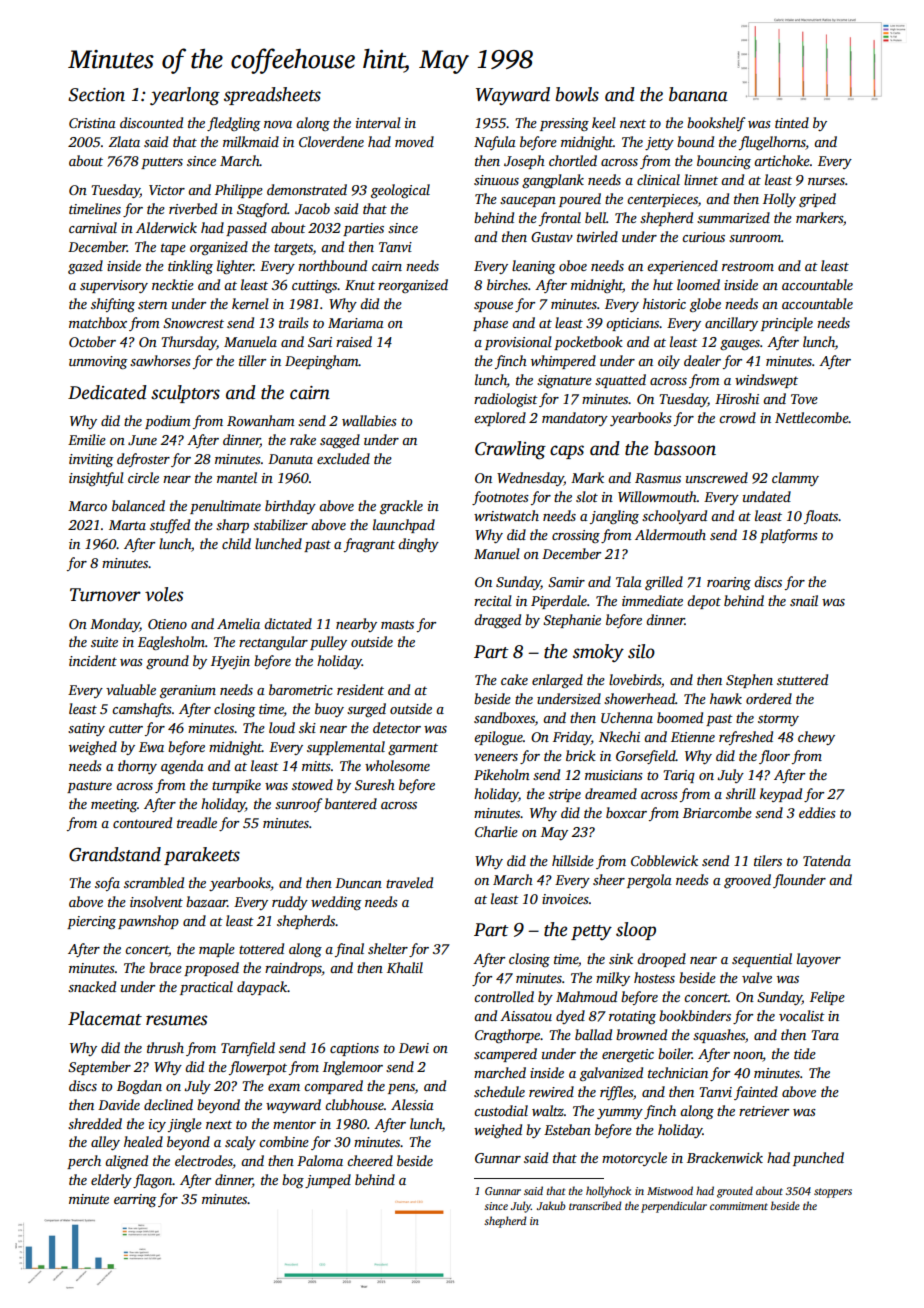 This page has width=924, height=1308. Describe the element at coordinates (698, 94) in the page. I see `banana` at that location.
